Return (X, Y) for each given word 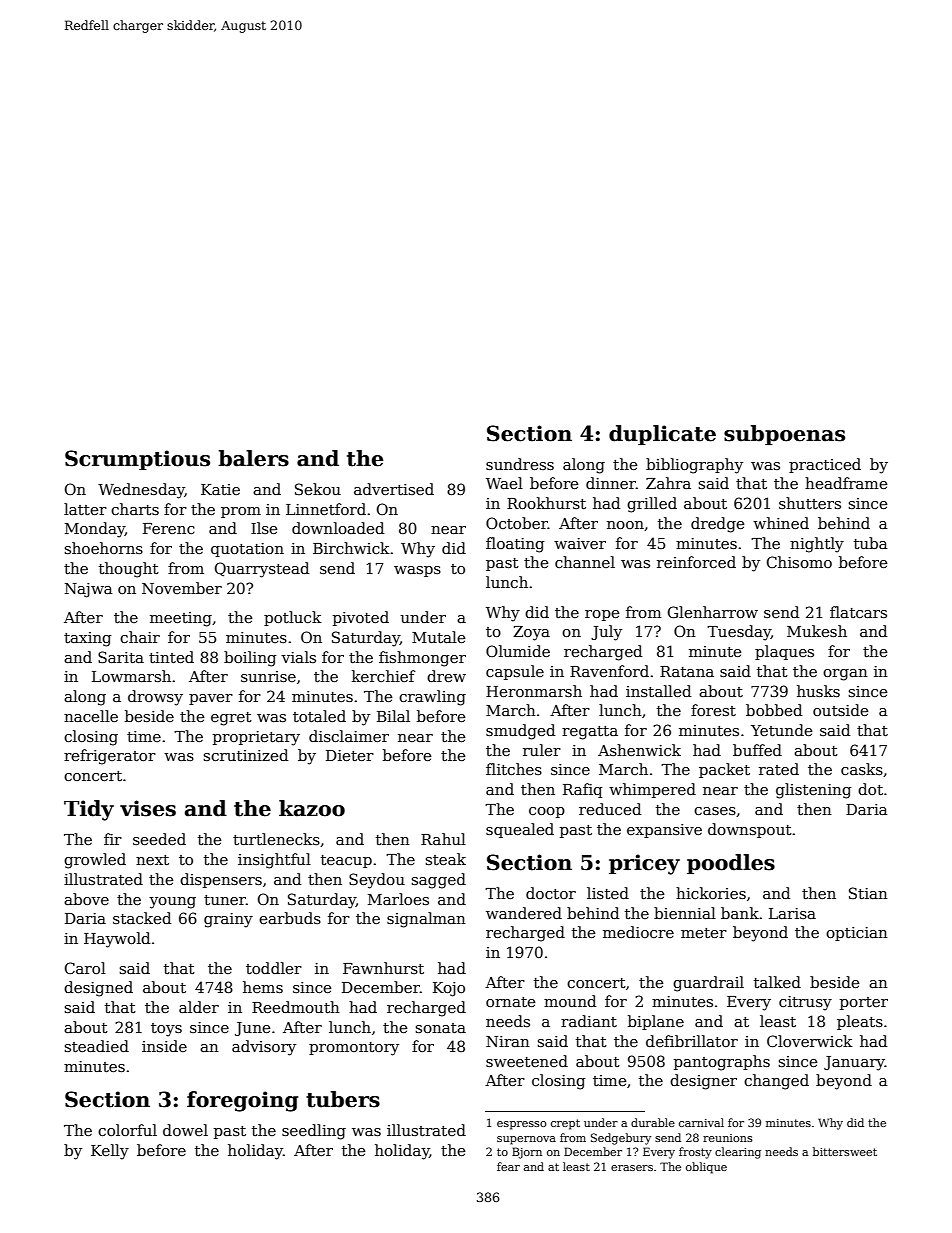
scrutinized (246, 755)
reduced (610, 809)
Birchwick (351, 548)
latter (85, 509)
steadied (97, 1046)
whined (781, 523)
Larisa (792, 913)
